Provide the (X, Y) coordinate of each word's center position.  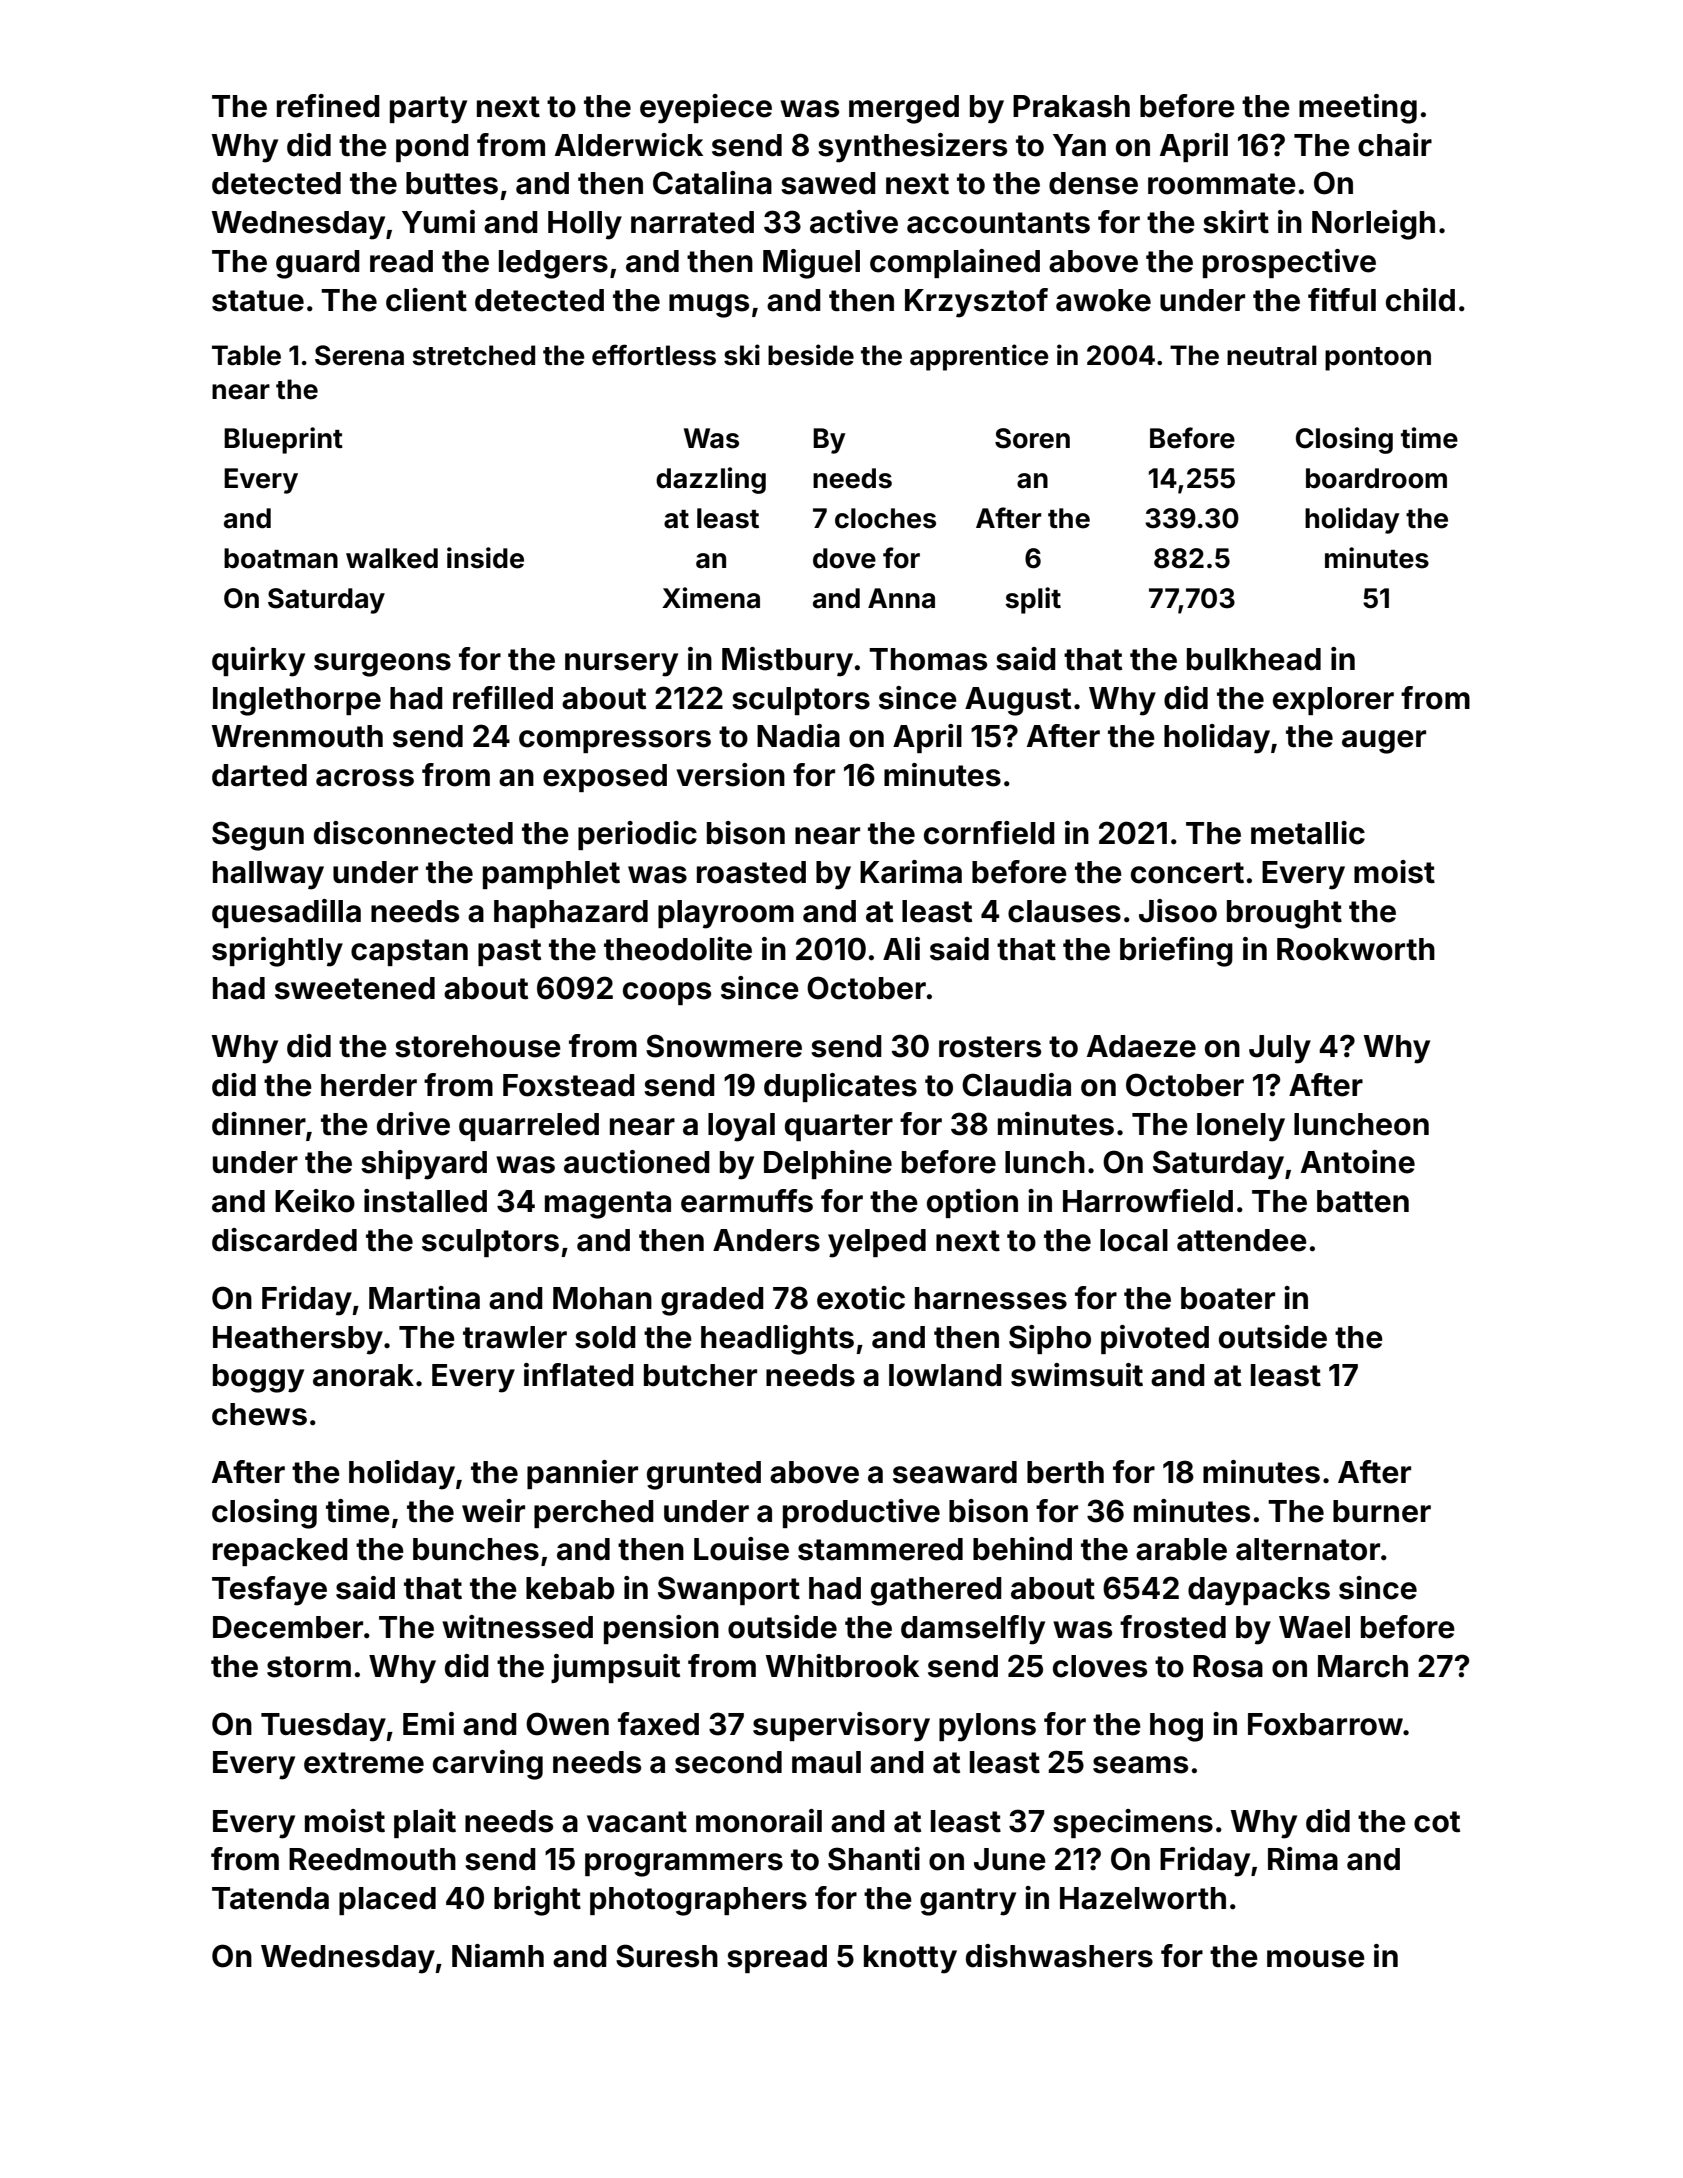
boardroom (1376, 478)
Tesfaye (269, 1591)
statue (258, 301)
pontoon (1378, 359)
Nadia (798, 736)
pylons (987, 1727)
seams (1140, 1765)
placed (387, 1901)
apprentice (979, 357)
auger (1384, 742)
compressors (615, 741)
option (972, 1203)
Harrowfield (1148, 1201)
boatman (281, 558)
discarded (284, 1240)
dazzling (711, 480)
